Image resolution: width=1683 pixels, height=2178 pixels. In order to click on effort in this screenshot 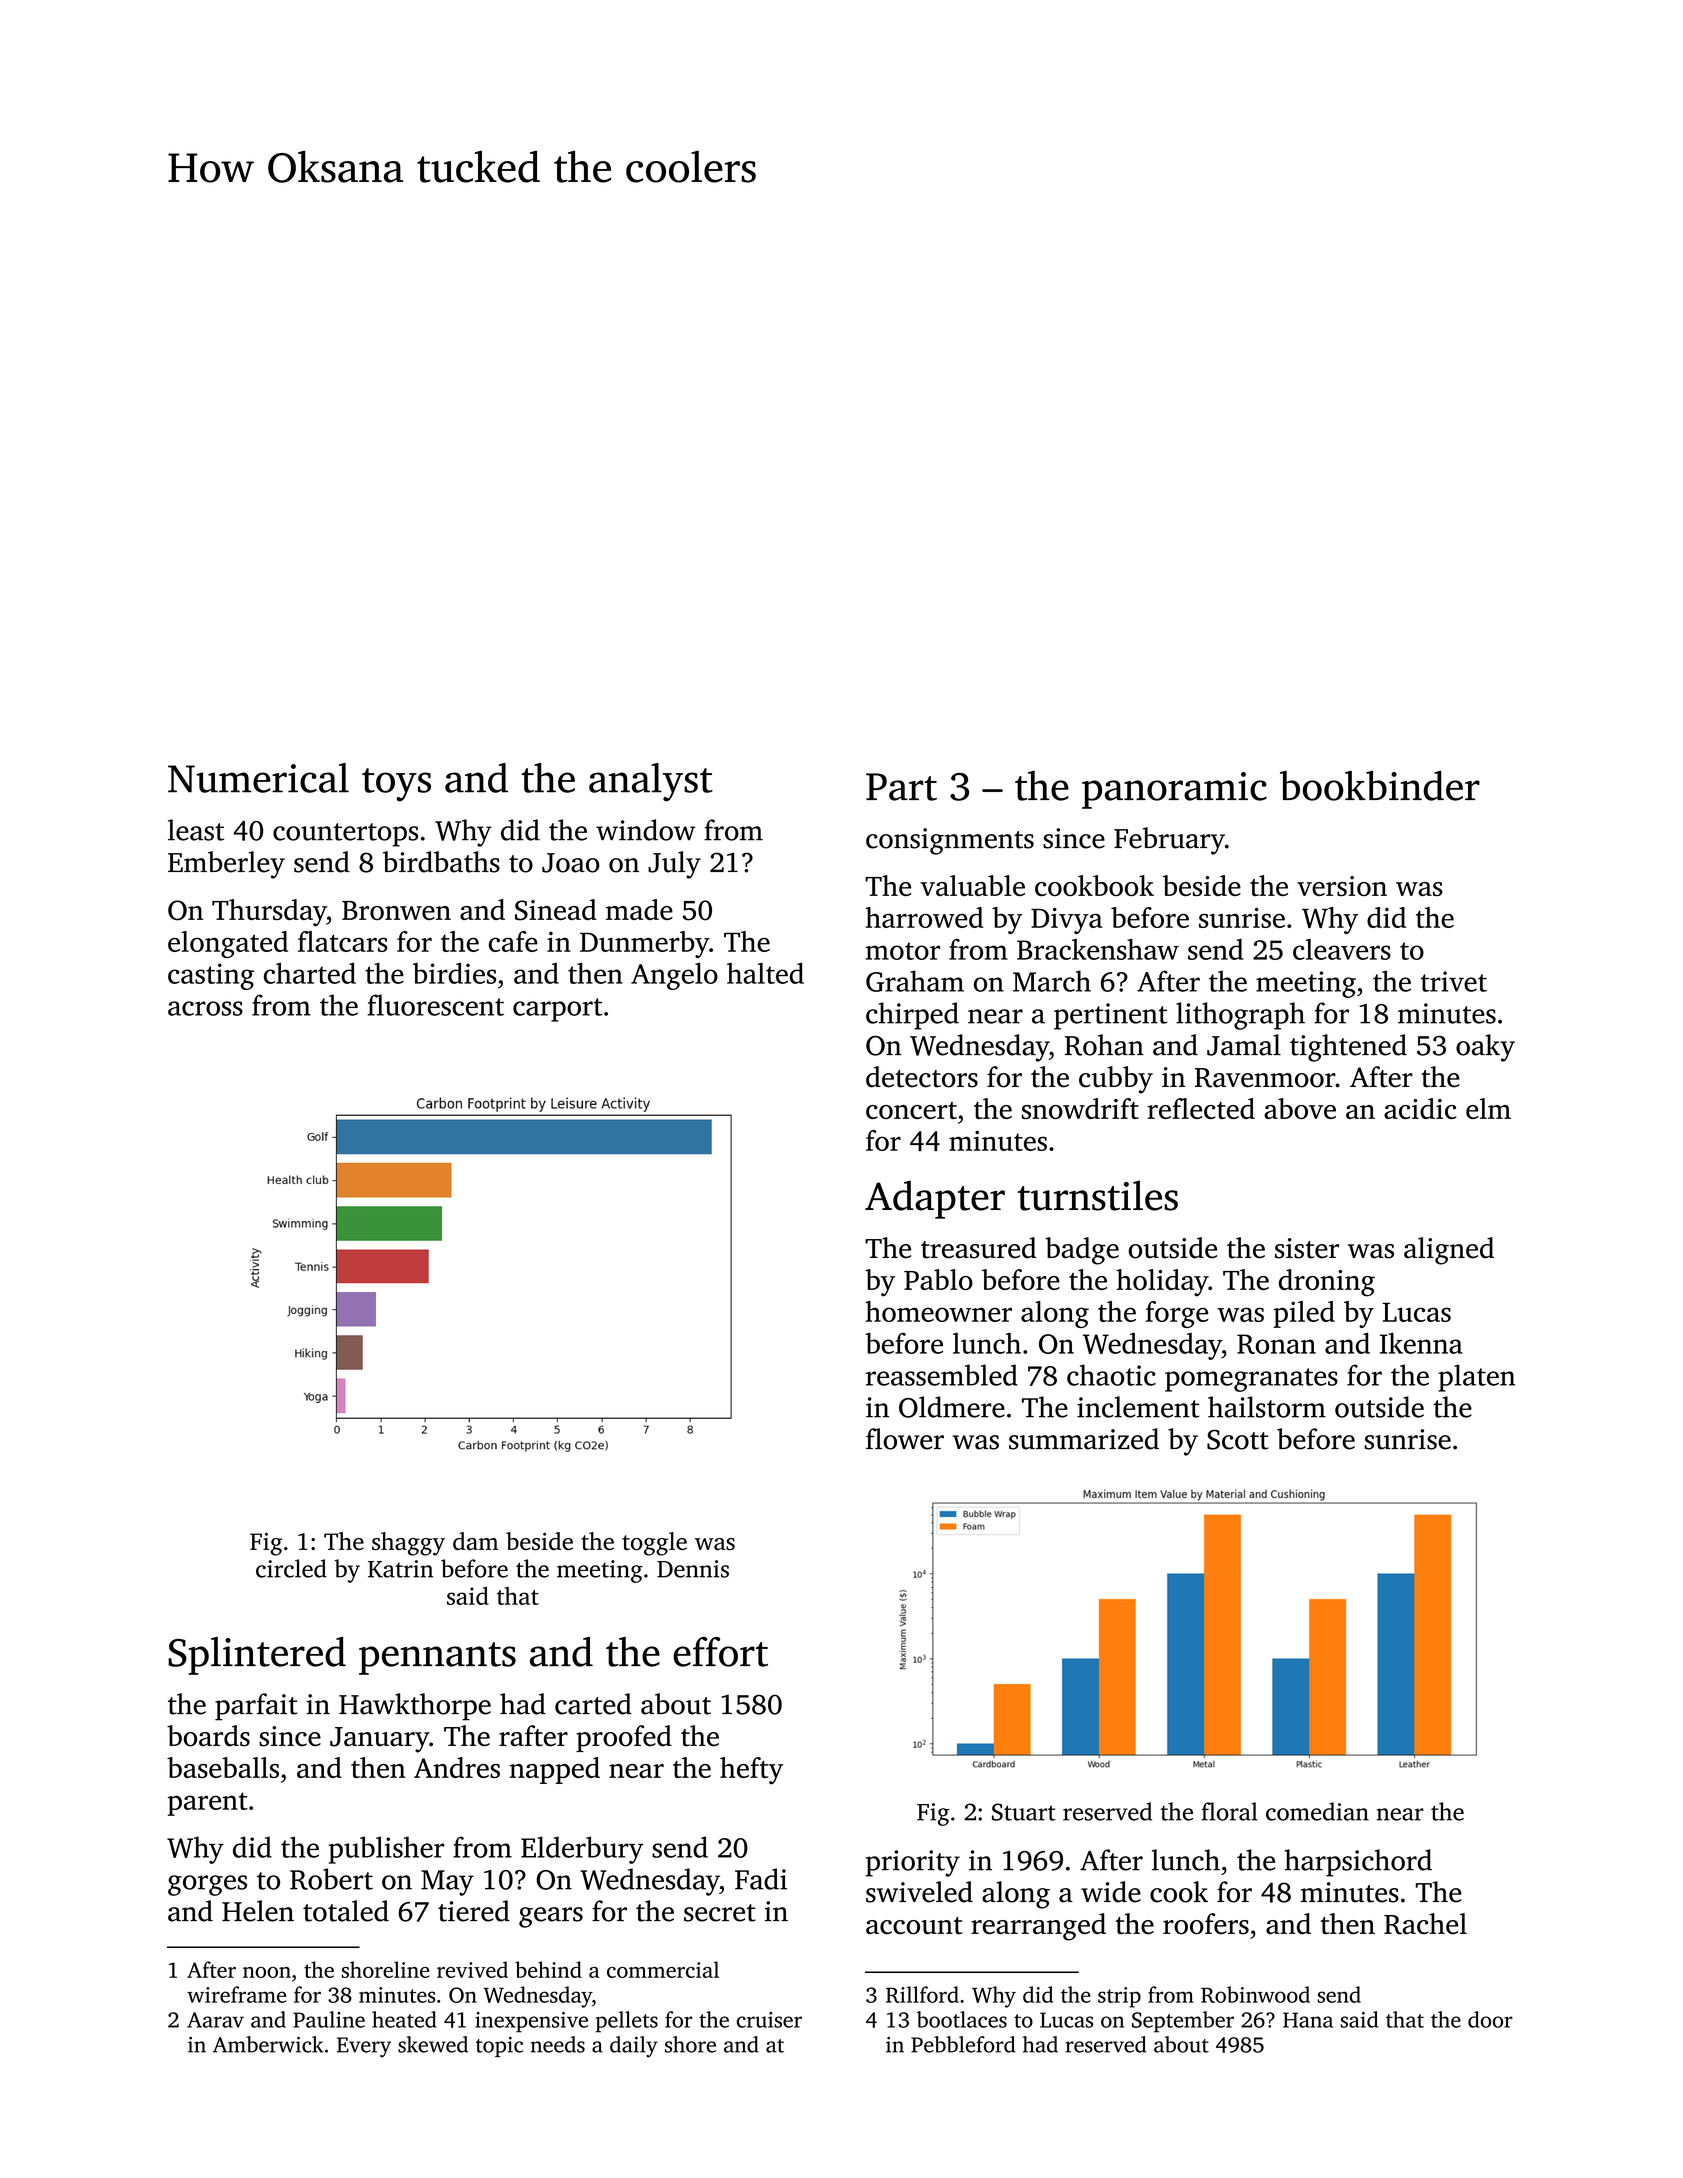, I will do `click(720, 1652)`.
